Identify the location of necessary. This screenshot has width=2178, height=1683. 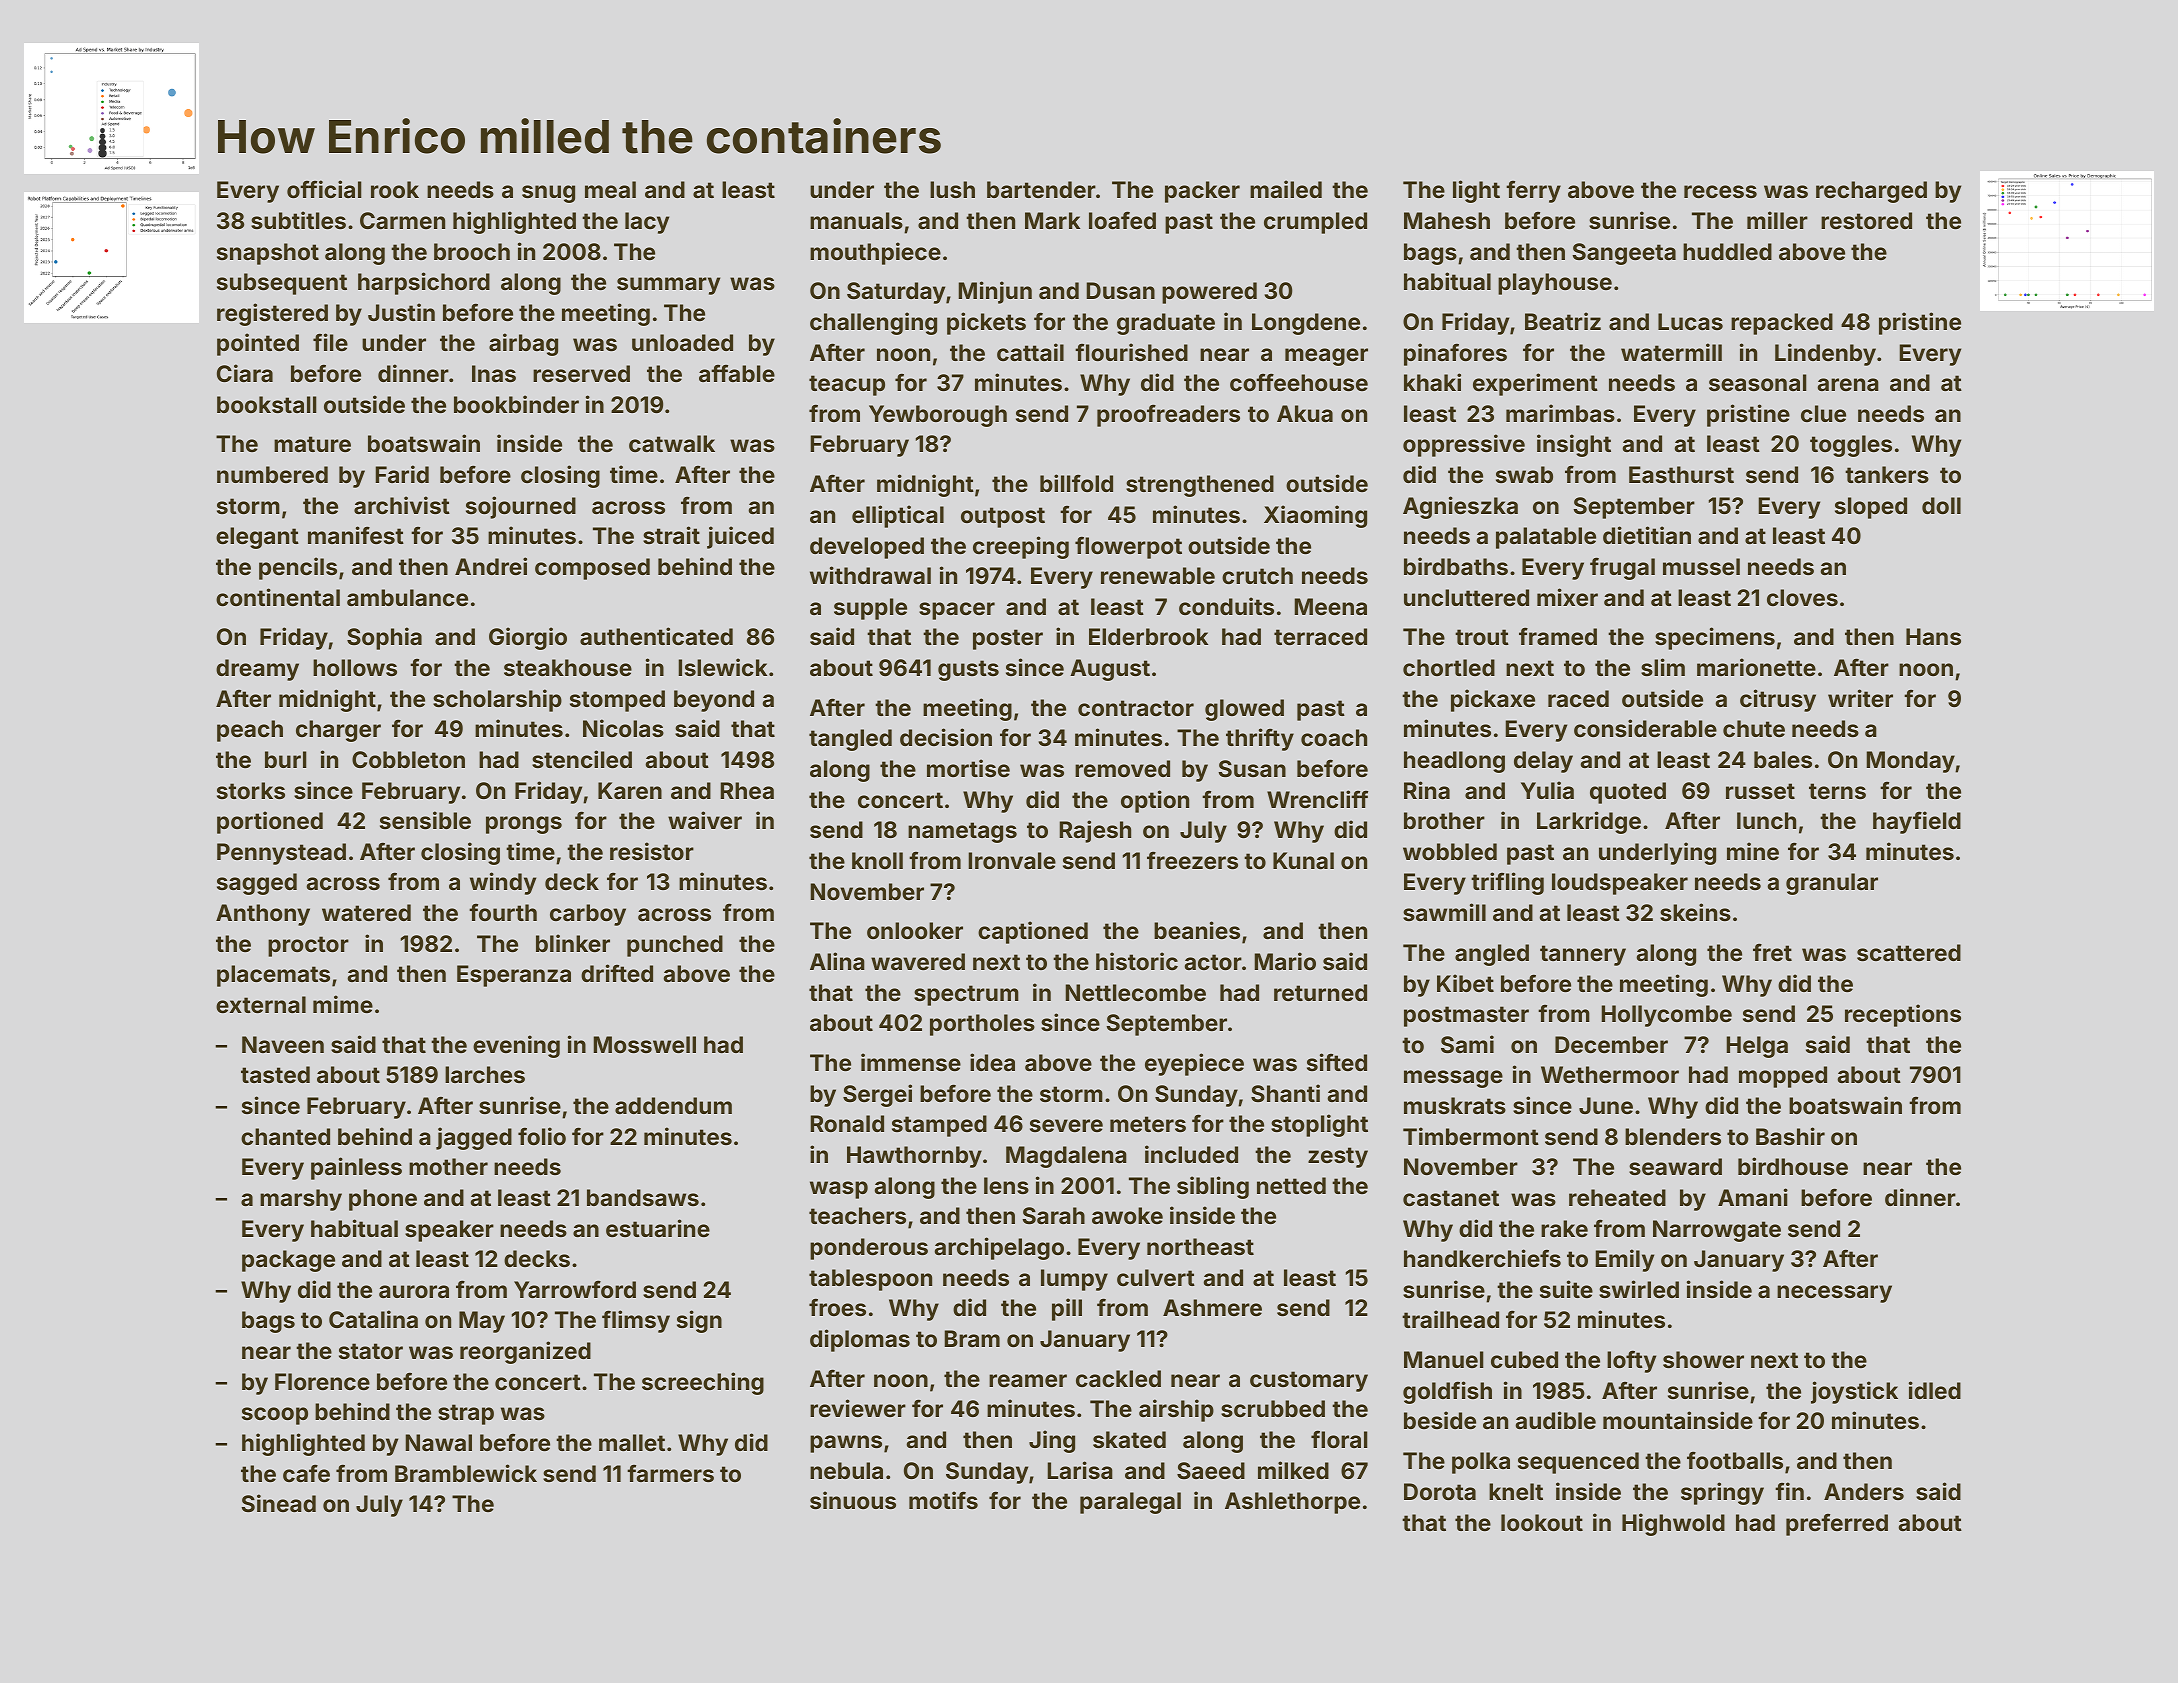
(1834, 1294).
